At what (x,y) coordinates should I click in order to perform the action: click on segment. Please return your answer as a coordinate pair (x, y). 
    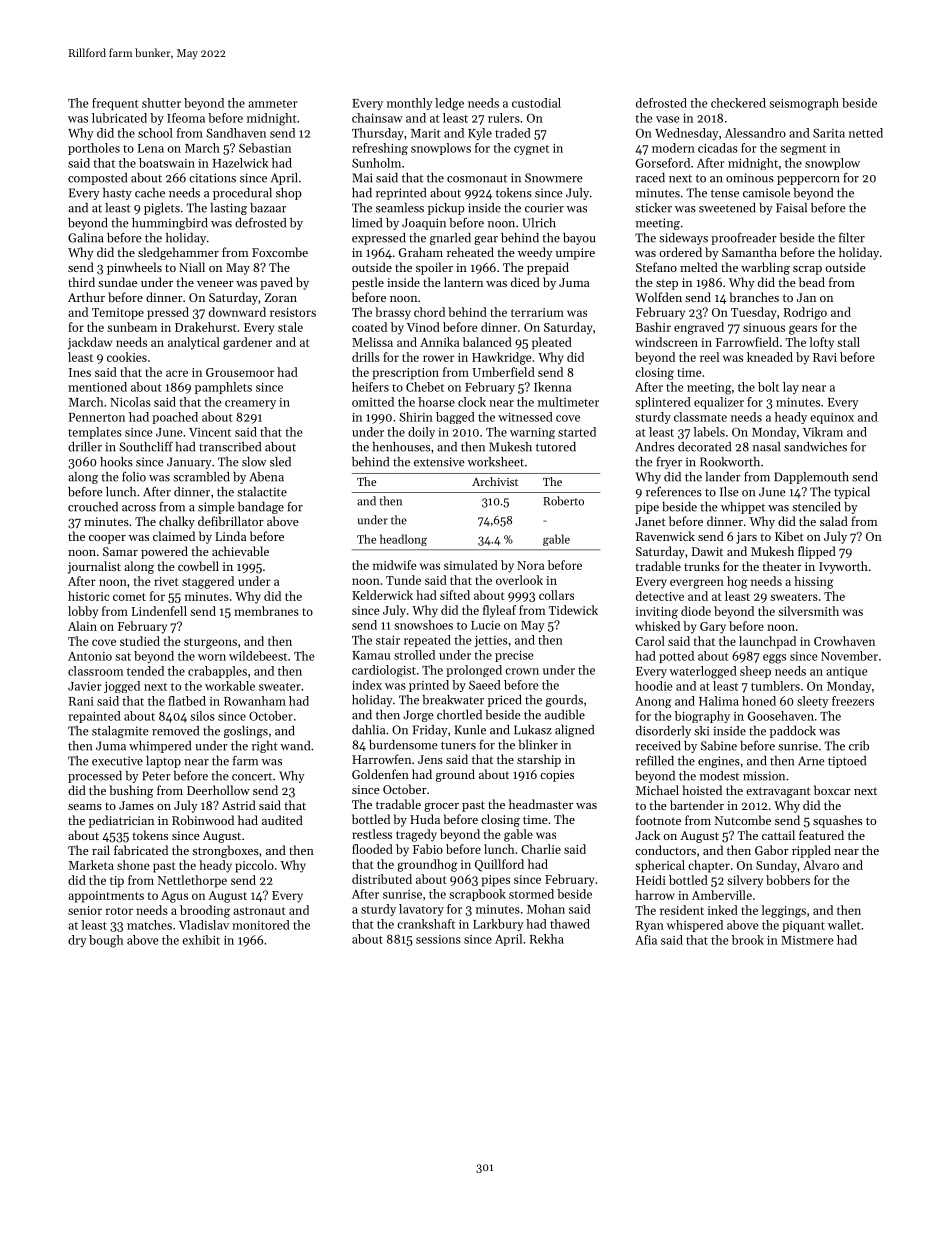
    Looking at the image, I should click on (803, 150).
